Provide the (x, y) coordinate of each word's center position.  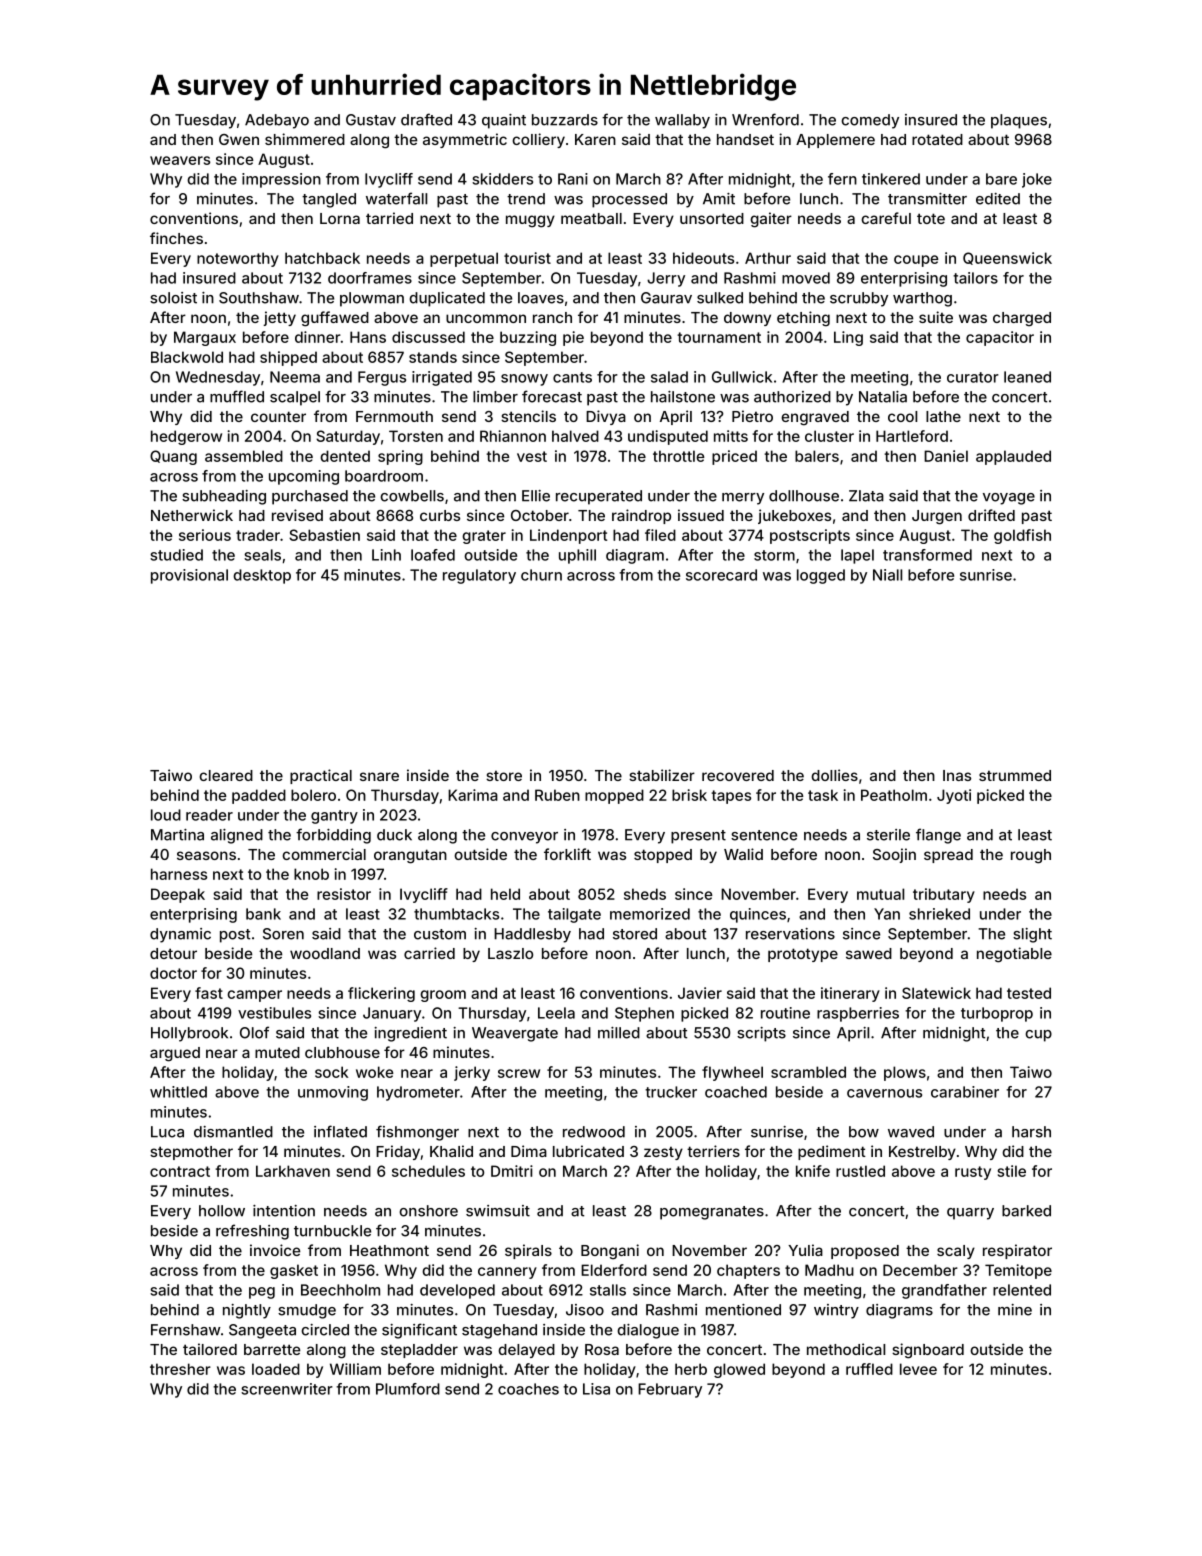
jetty (279, 318)
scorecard (721, 575)
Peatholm (894, 795)
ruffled (869, 1369)
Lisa (596, 1389)
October (540, 515)
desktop (262, 576)
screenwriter (287, 1389)
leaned (1027, 377)
